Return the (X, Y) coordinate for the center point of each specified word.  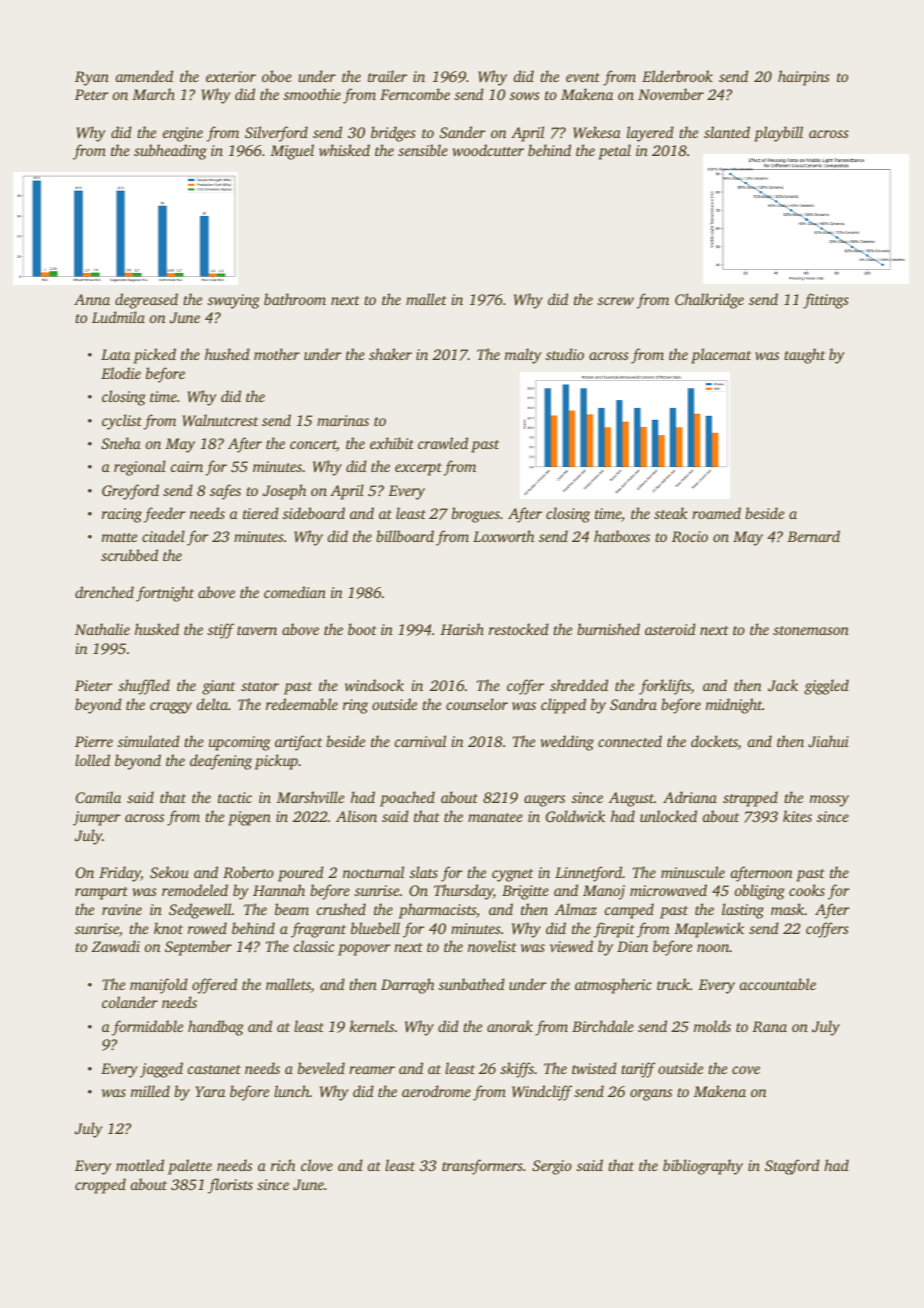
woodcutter (488, 150)
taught (804, 356)
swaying (233, 301)
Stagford (792, 1167)
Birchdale (603, 1026)
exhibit (392, 443)
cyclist (122, 422)
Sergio (552, 1167)
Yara (210, 1091)
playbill (778, 134)
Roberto (248, 872)
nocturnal (373, 872)
